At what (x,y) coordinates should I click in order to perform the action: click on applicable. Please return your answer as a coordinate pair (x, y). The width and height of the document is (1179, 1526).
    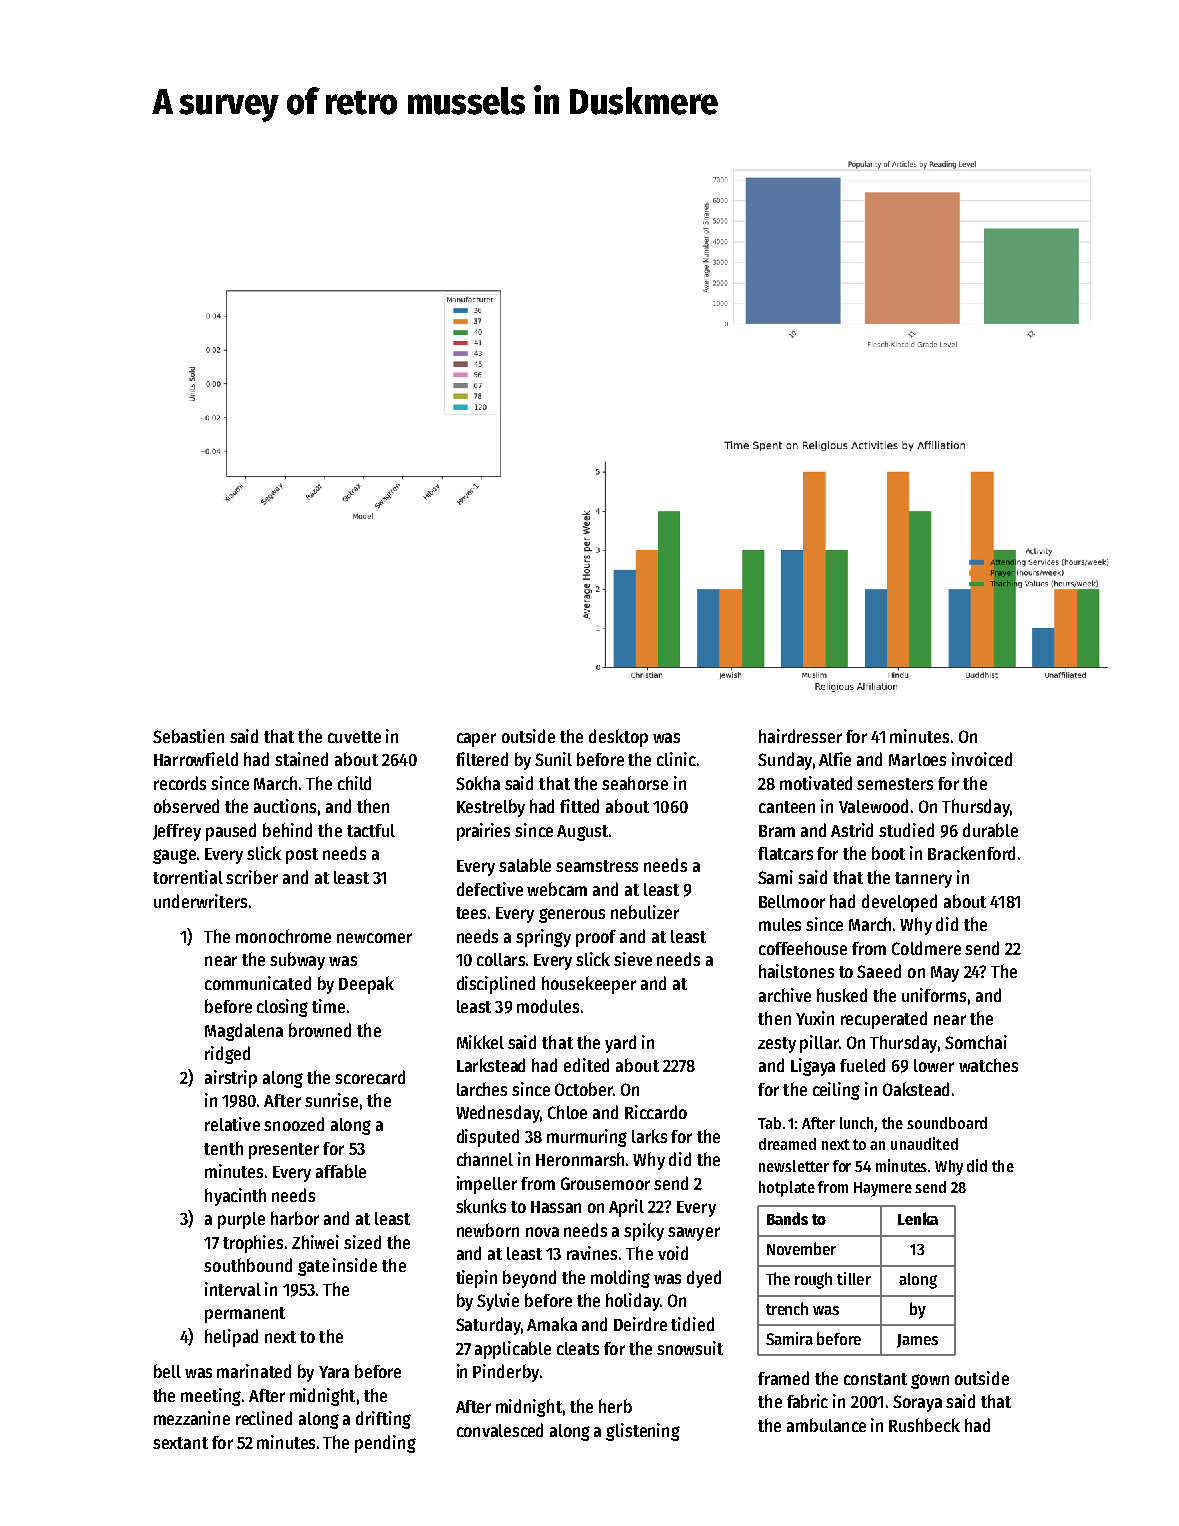
    Looking at the image, I should click on (513, 1350).
